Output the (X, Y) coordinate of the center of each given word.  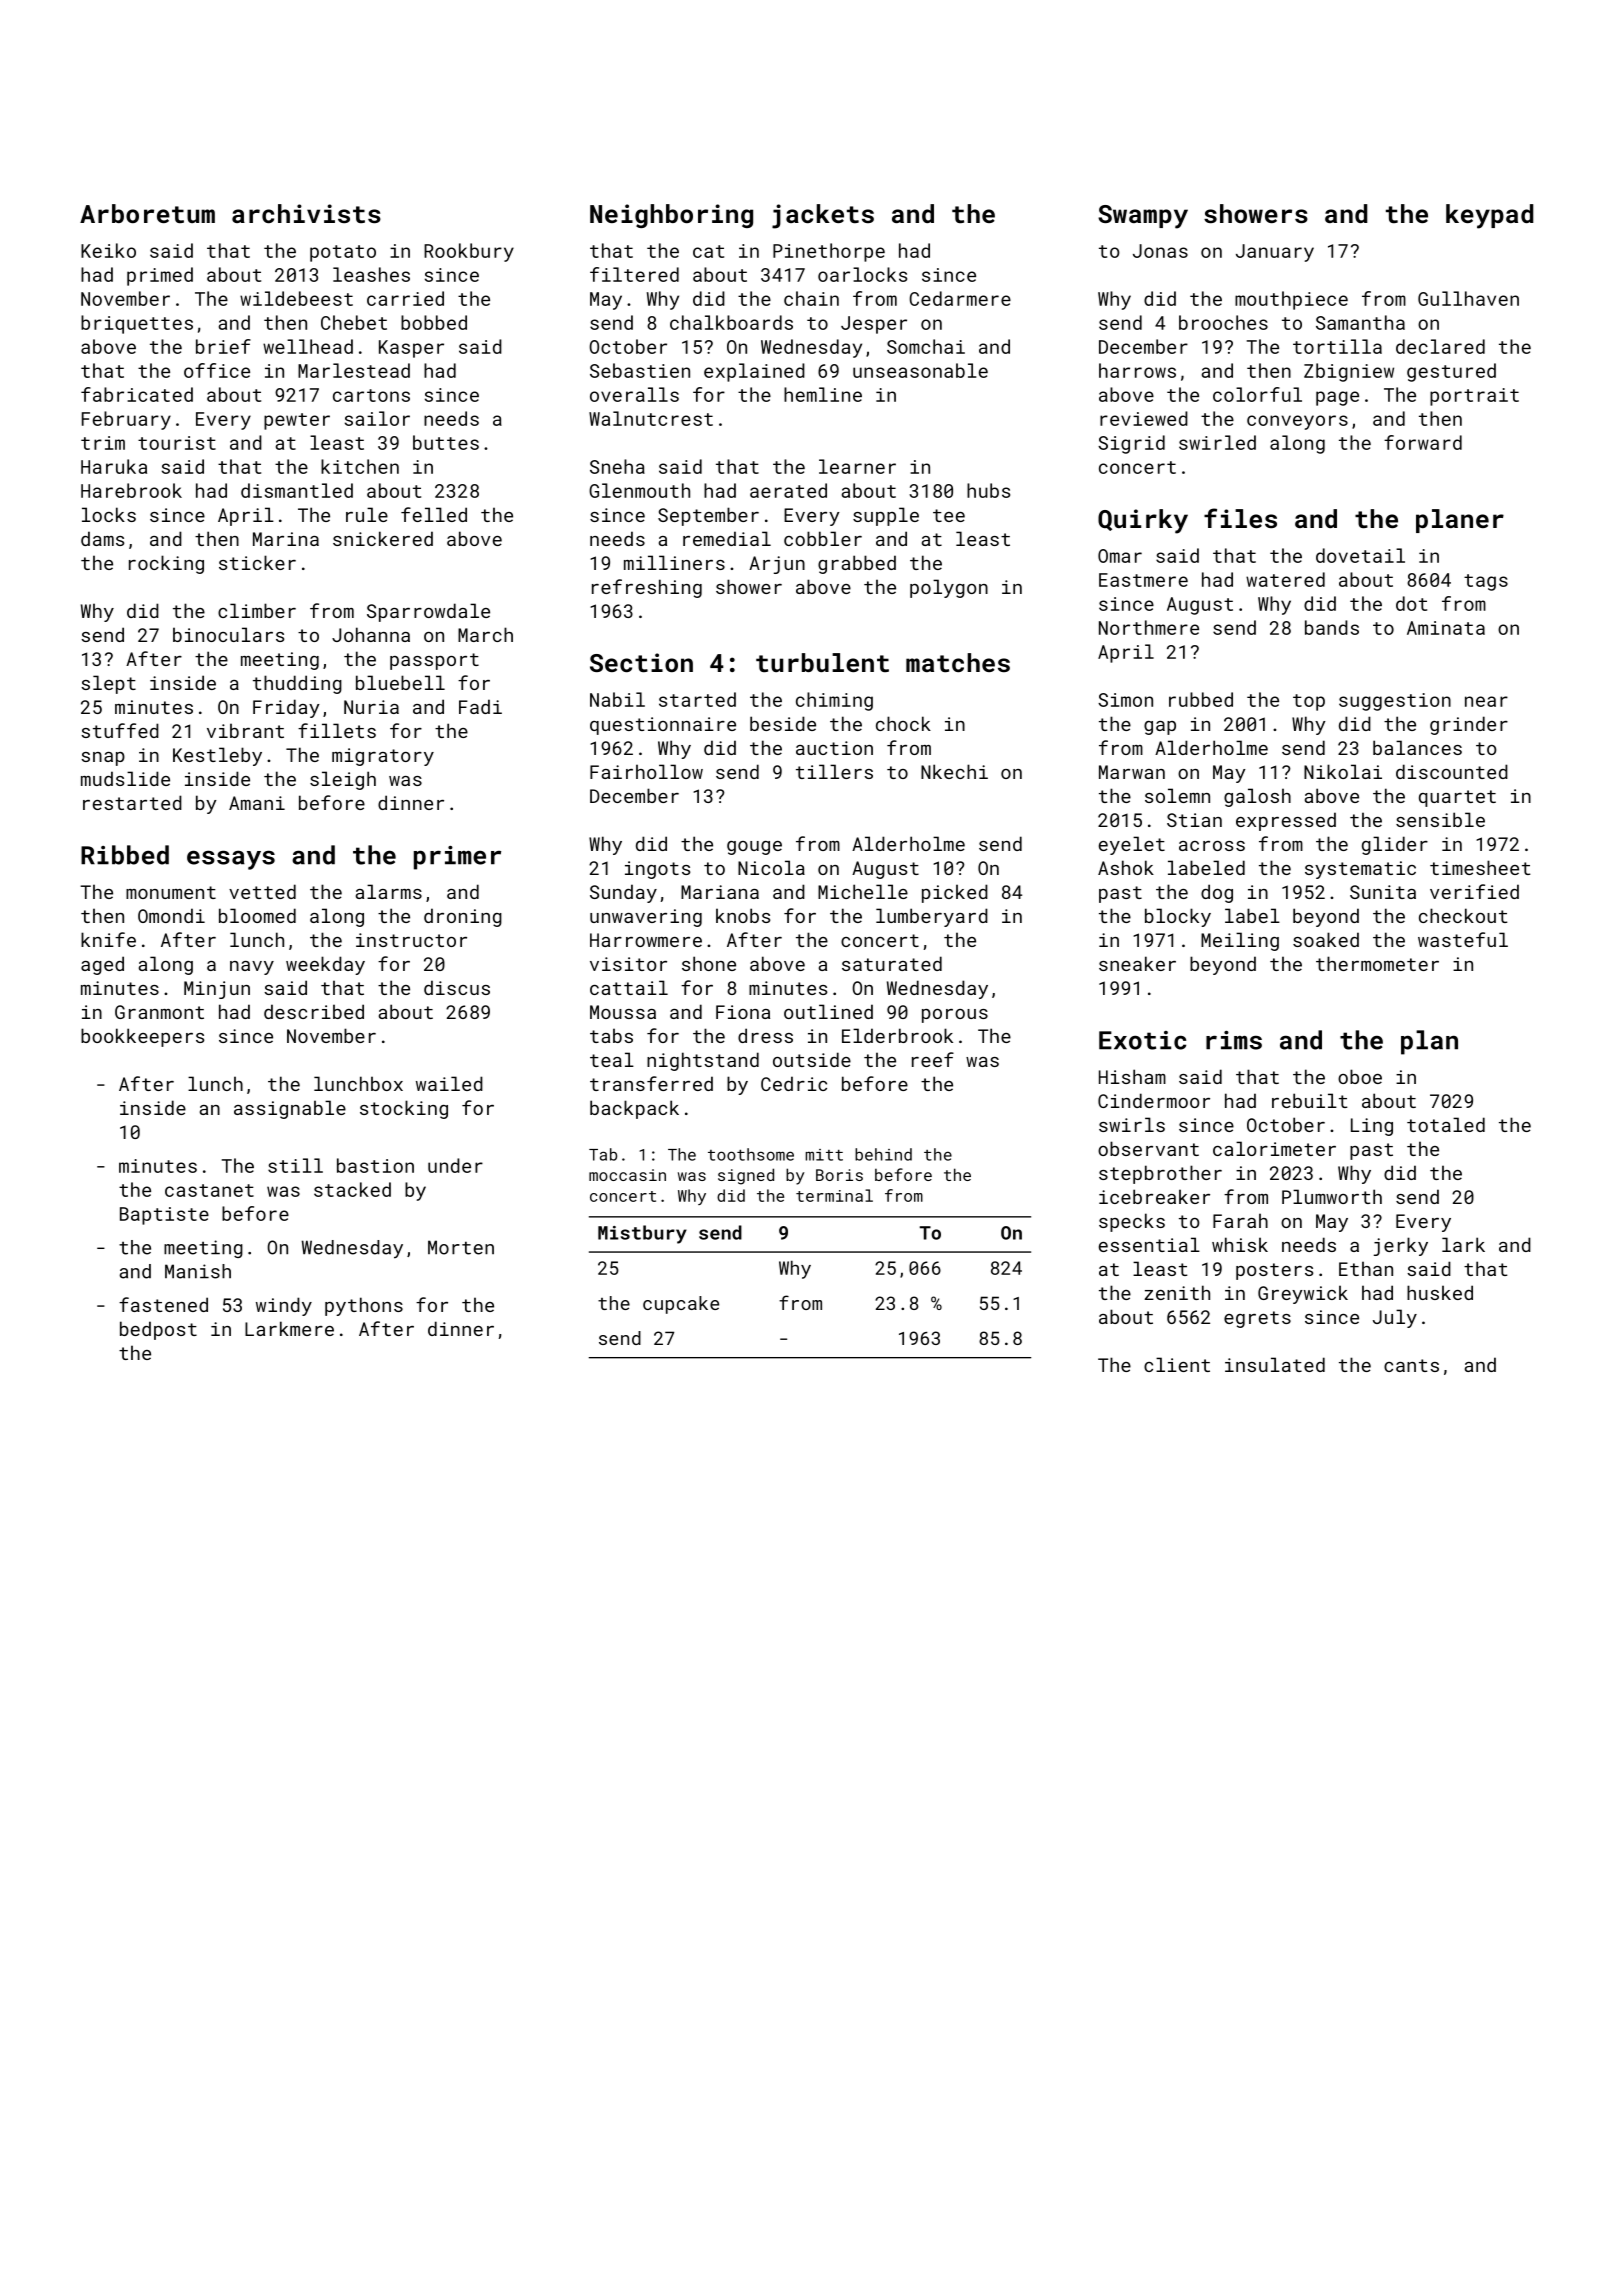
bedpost (158, 1330)
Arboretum (147, 213)
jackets (823, 216)
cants (1411, 1365)
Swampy (1143, 217)
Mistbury (642, 1234)
